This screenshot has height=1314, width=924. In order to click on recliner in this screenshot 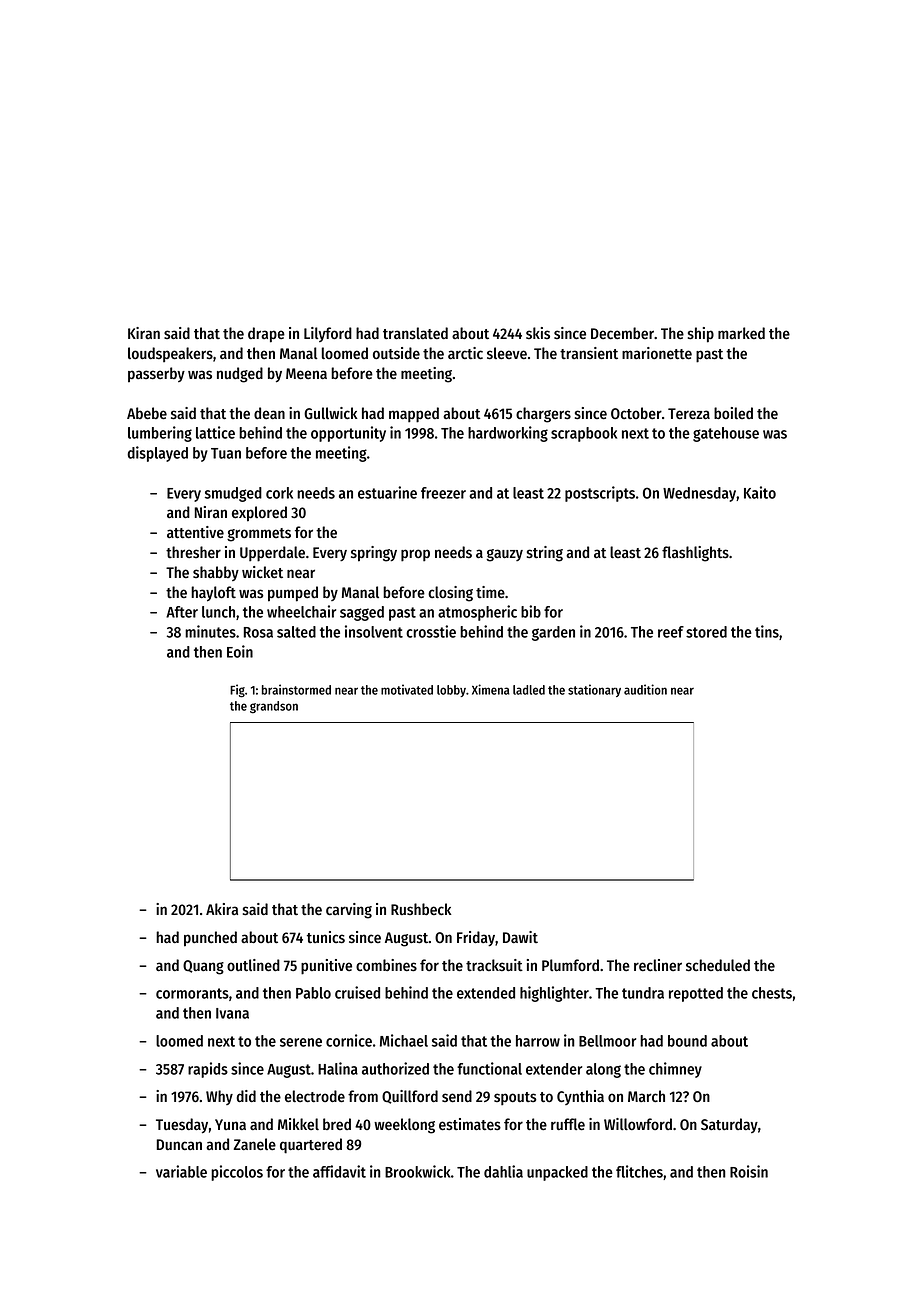, I will do `click(658, 965)`.
